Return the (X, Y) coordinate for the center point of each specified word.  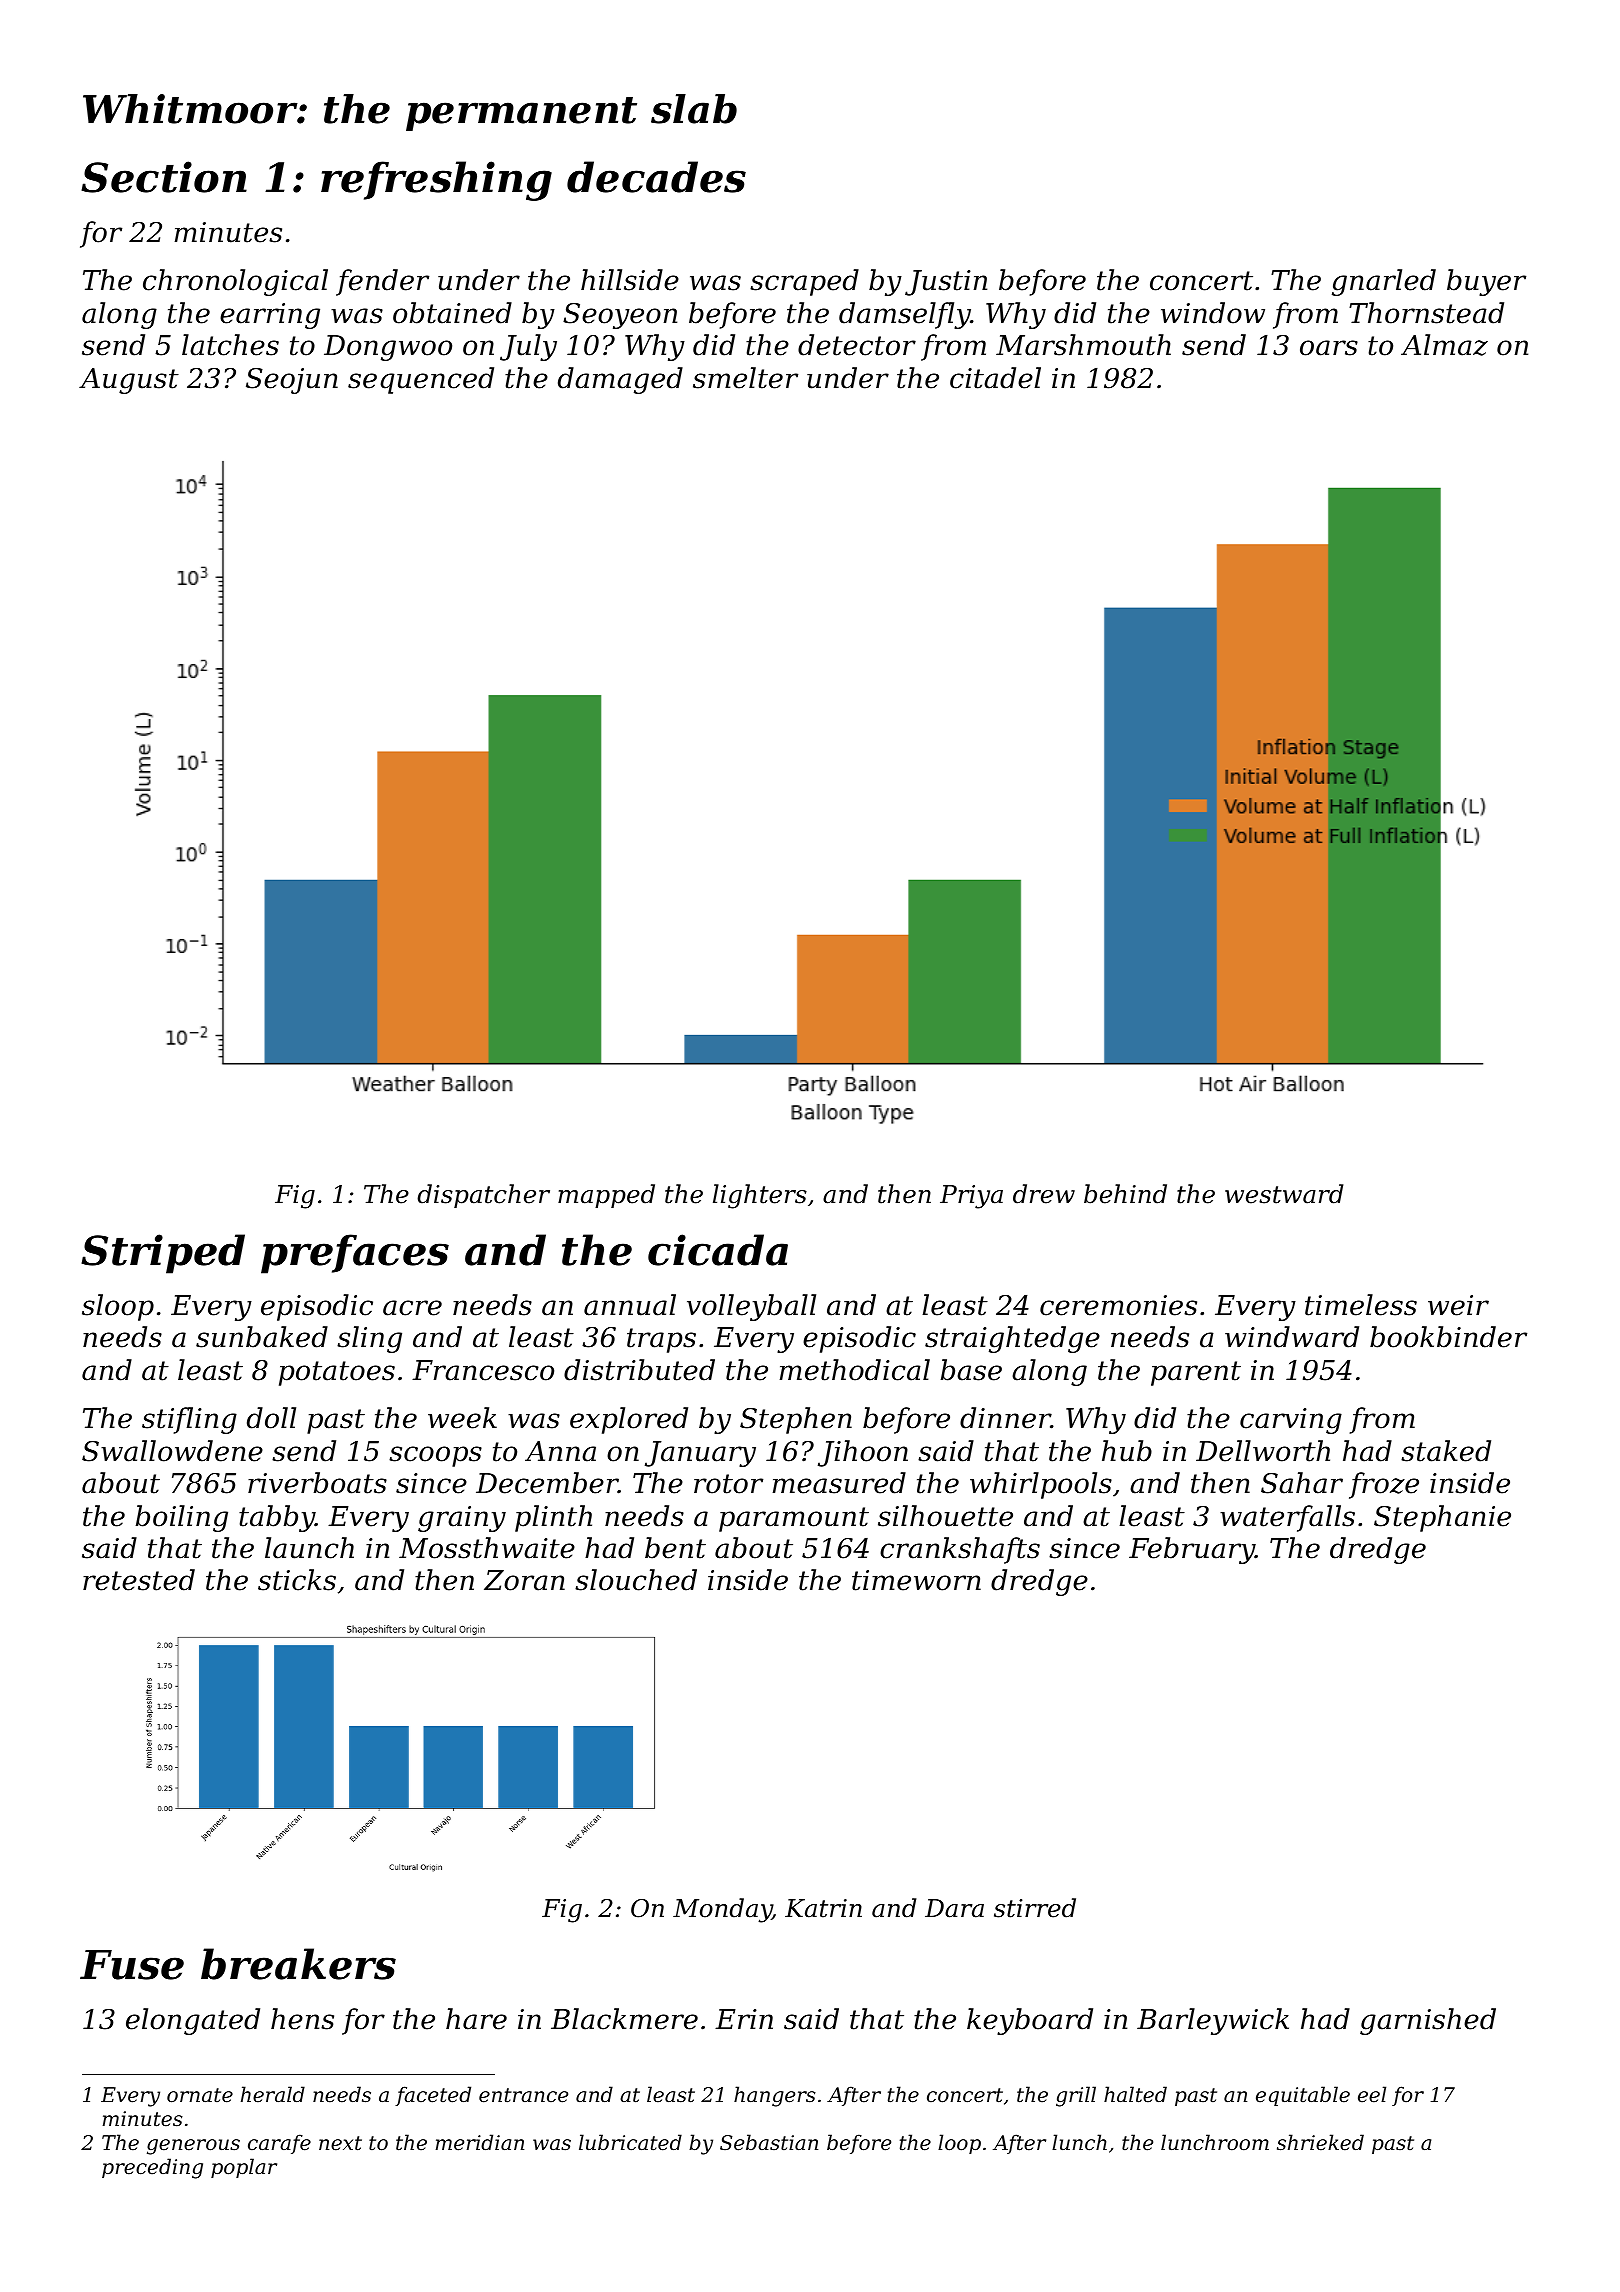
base (971, 1370)
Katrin (823, 1908)
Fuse (132, 1965)
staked (1446, 1451)
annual (630, 1305)
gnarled (1384, 282)
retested (139, 1580)
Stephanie (1442, 1518)
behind (1125, 1194)
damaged (620, 380)
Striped (163, 1254)
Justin (946, 283)
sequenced (421, 380)
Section (164, 177)
